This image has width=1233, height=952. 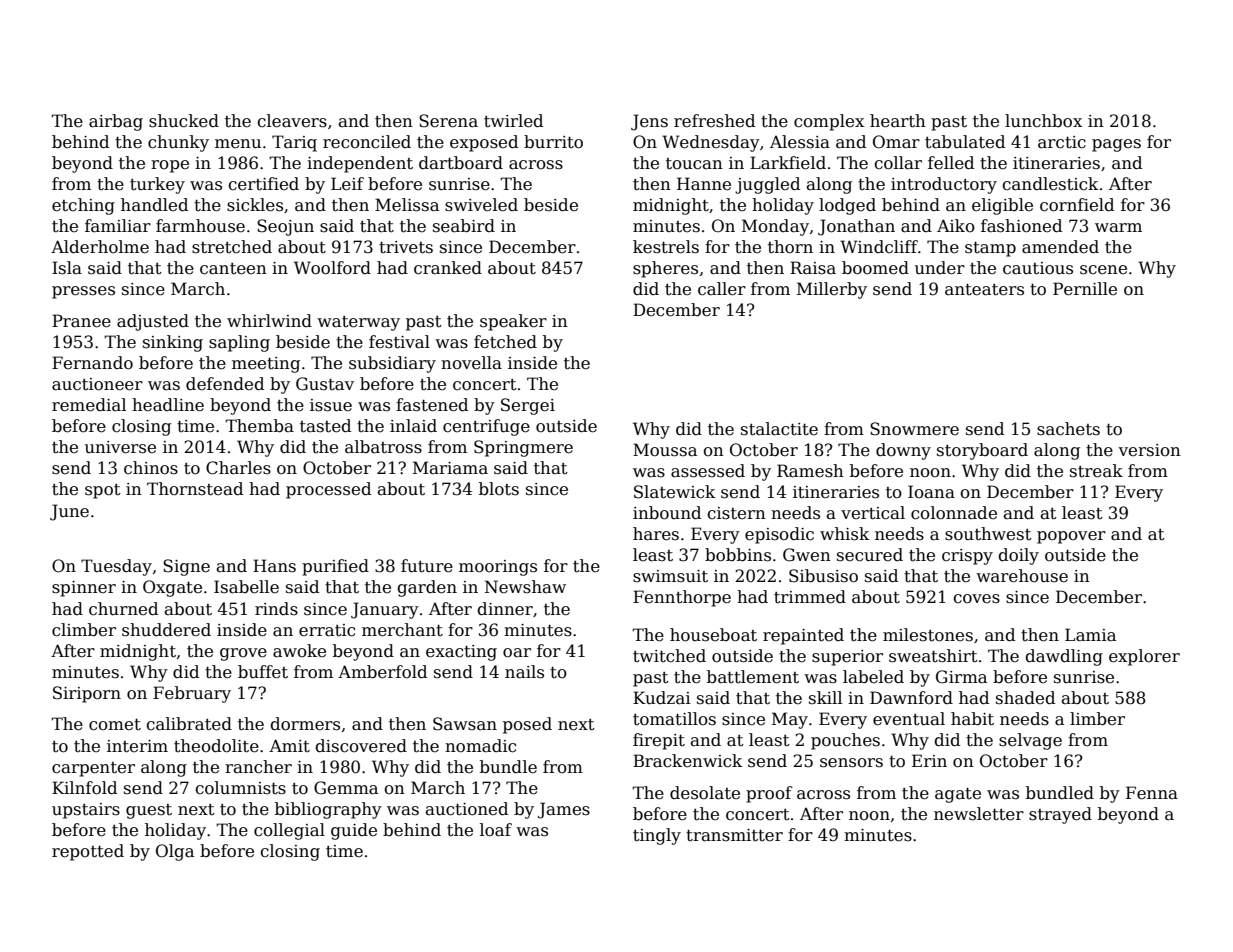 I want to click on loaf, so click(x=496, y=830).
